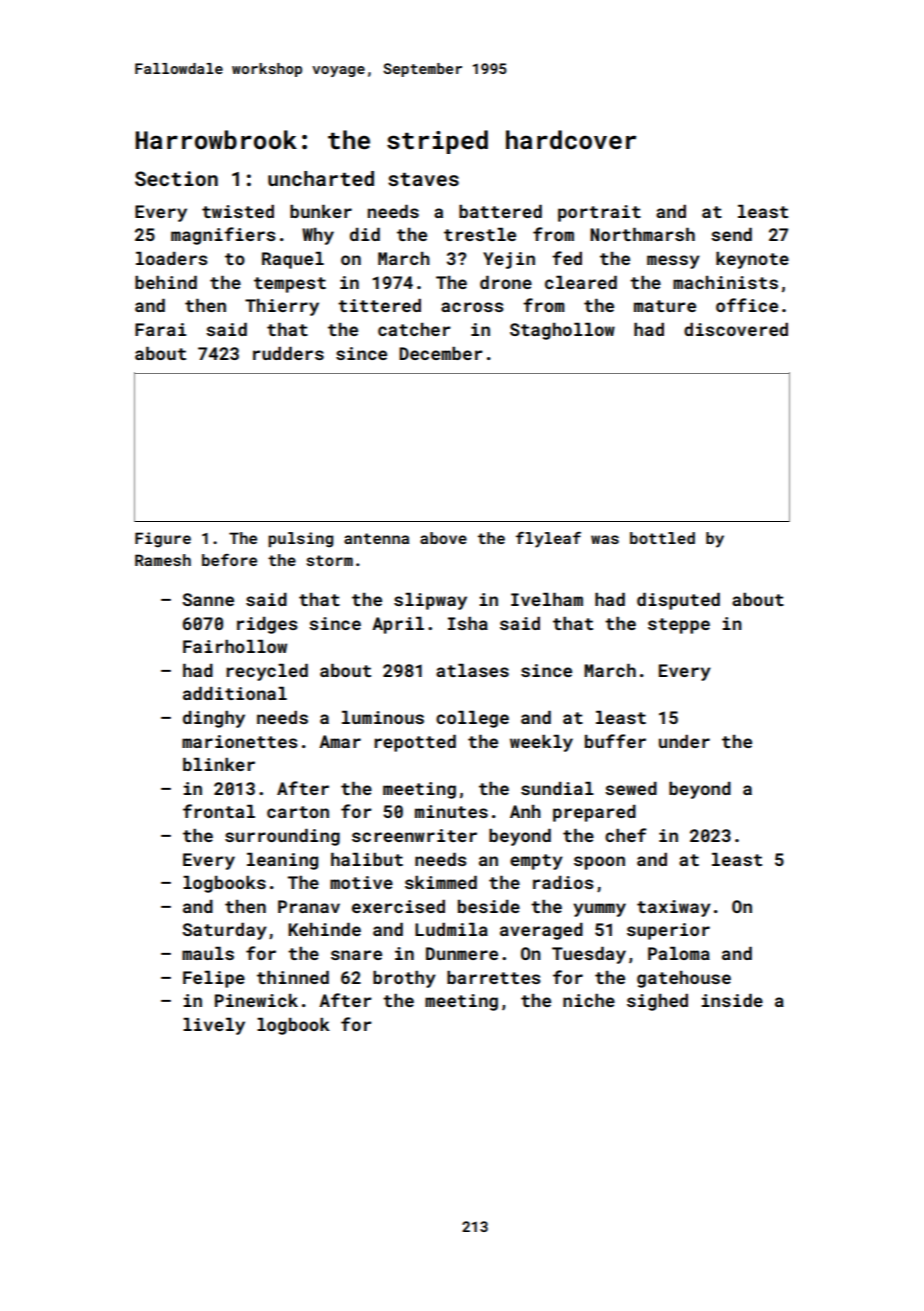 This document has height=1311, width=924. I want to click on Yejin, so click(509, 260).
